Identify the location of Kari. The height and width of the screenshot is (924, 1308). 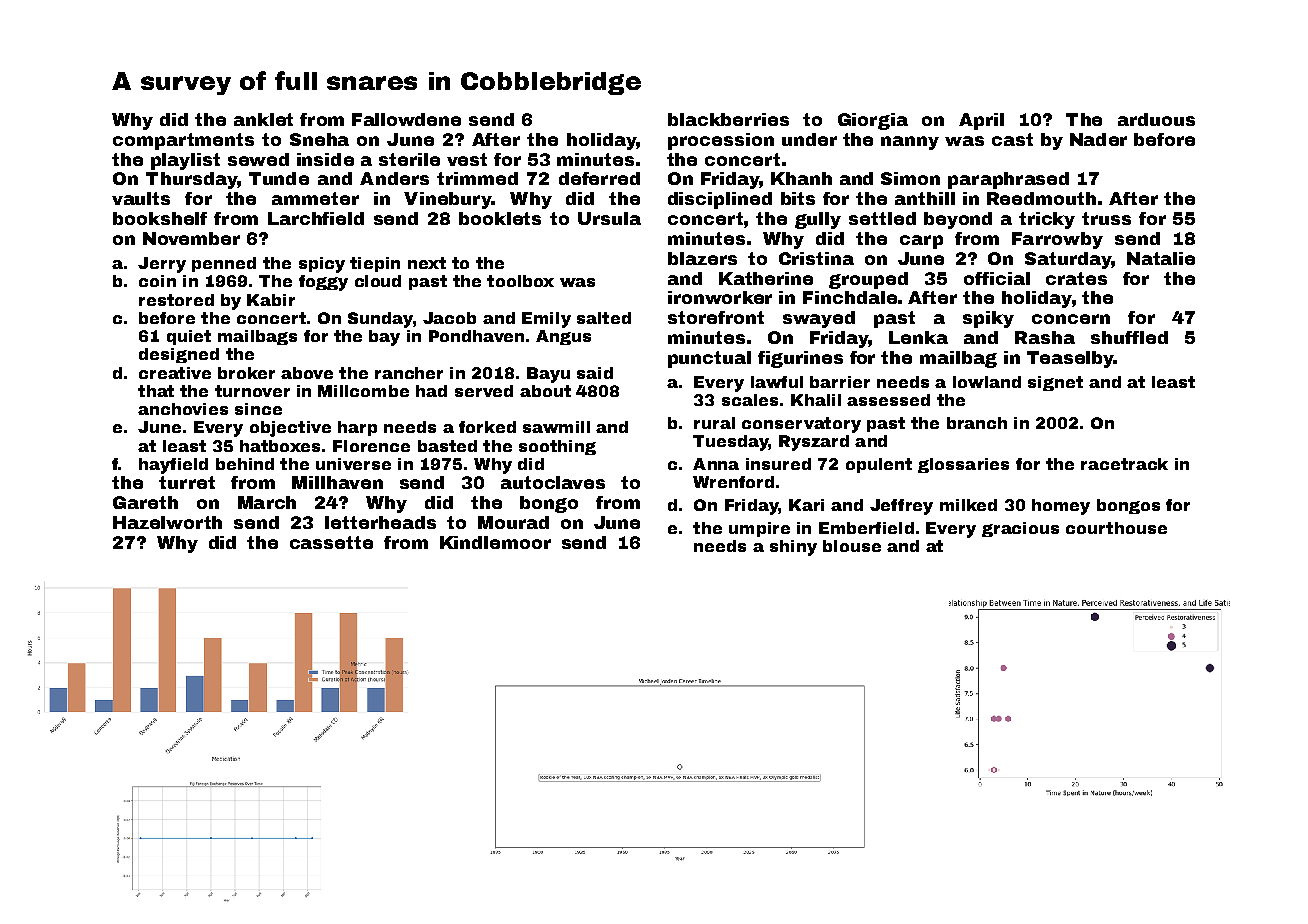
(806, 505).
